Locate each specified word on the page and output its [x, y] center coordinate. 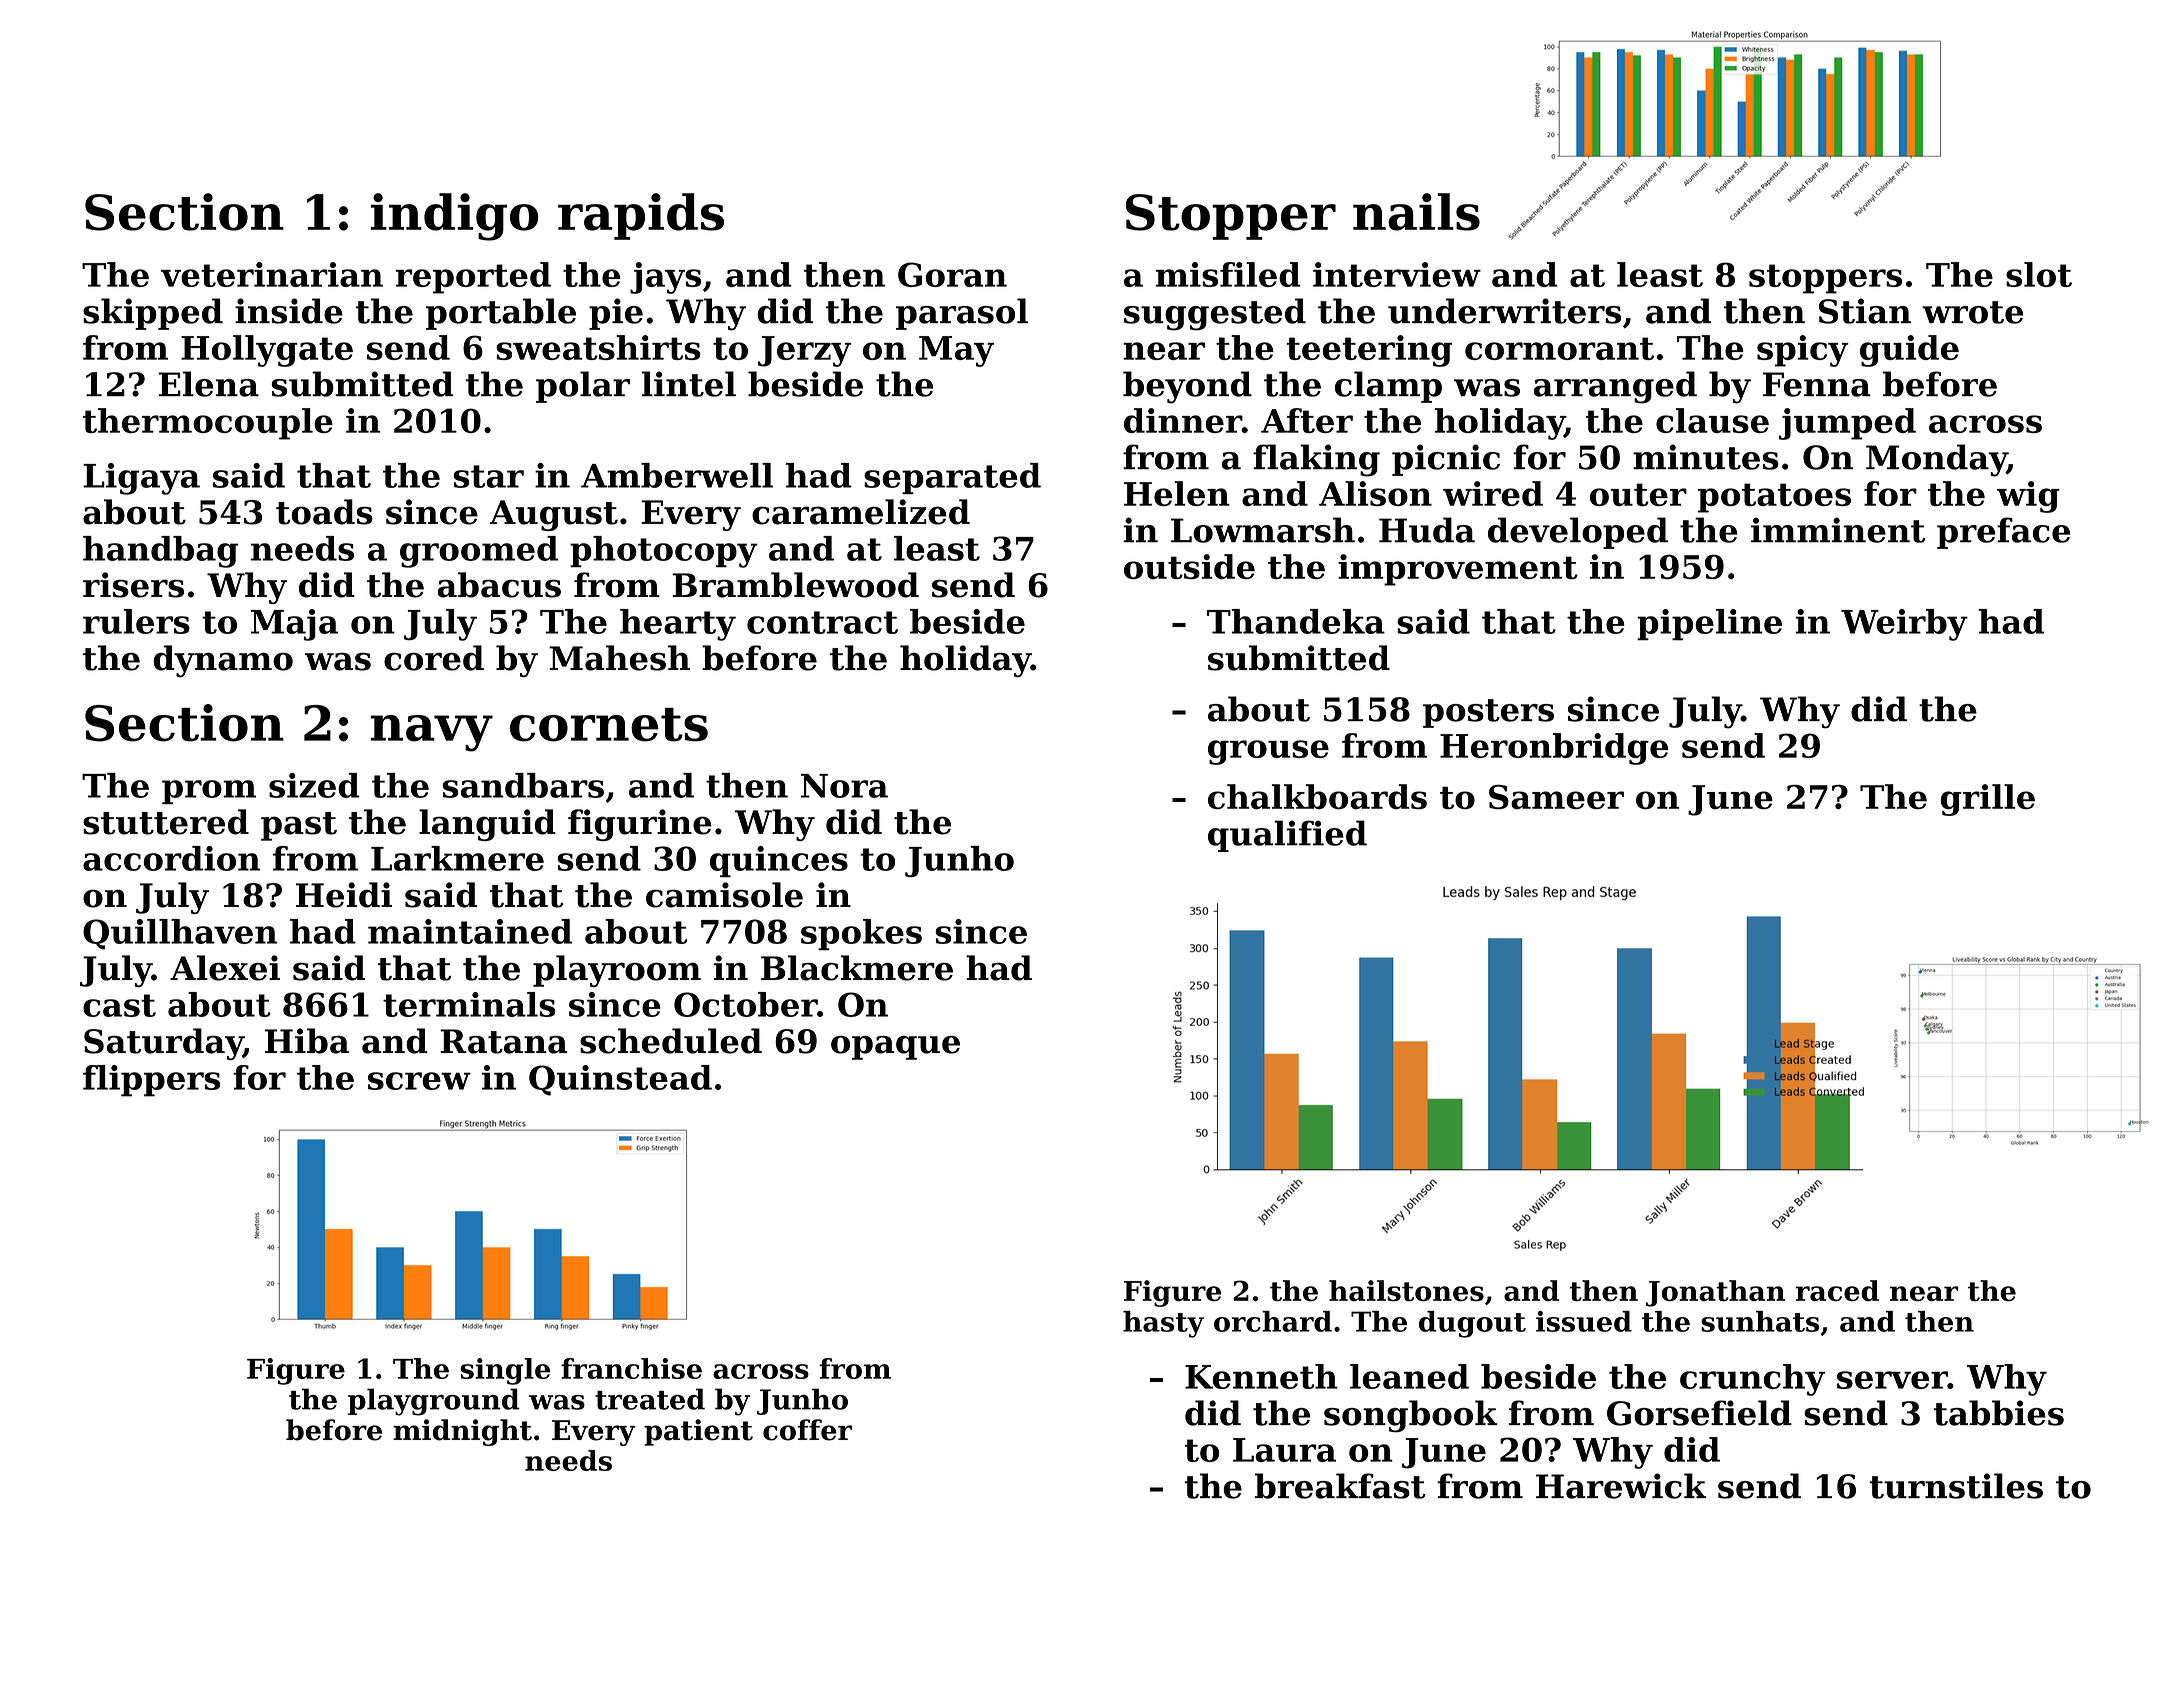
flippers [151, 1081]
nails [1416, 212]
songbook [1411, 1416]
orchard [1273, 1321]
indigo [454, 217]
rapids [641, 216]
